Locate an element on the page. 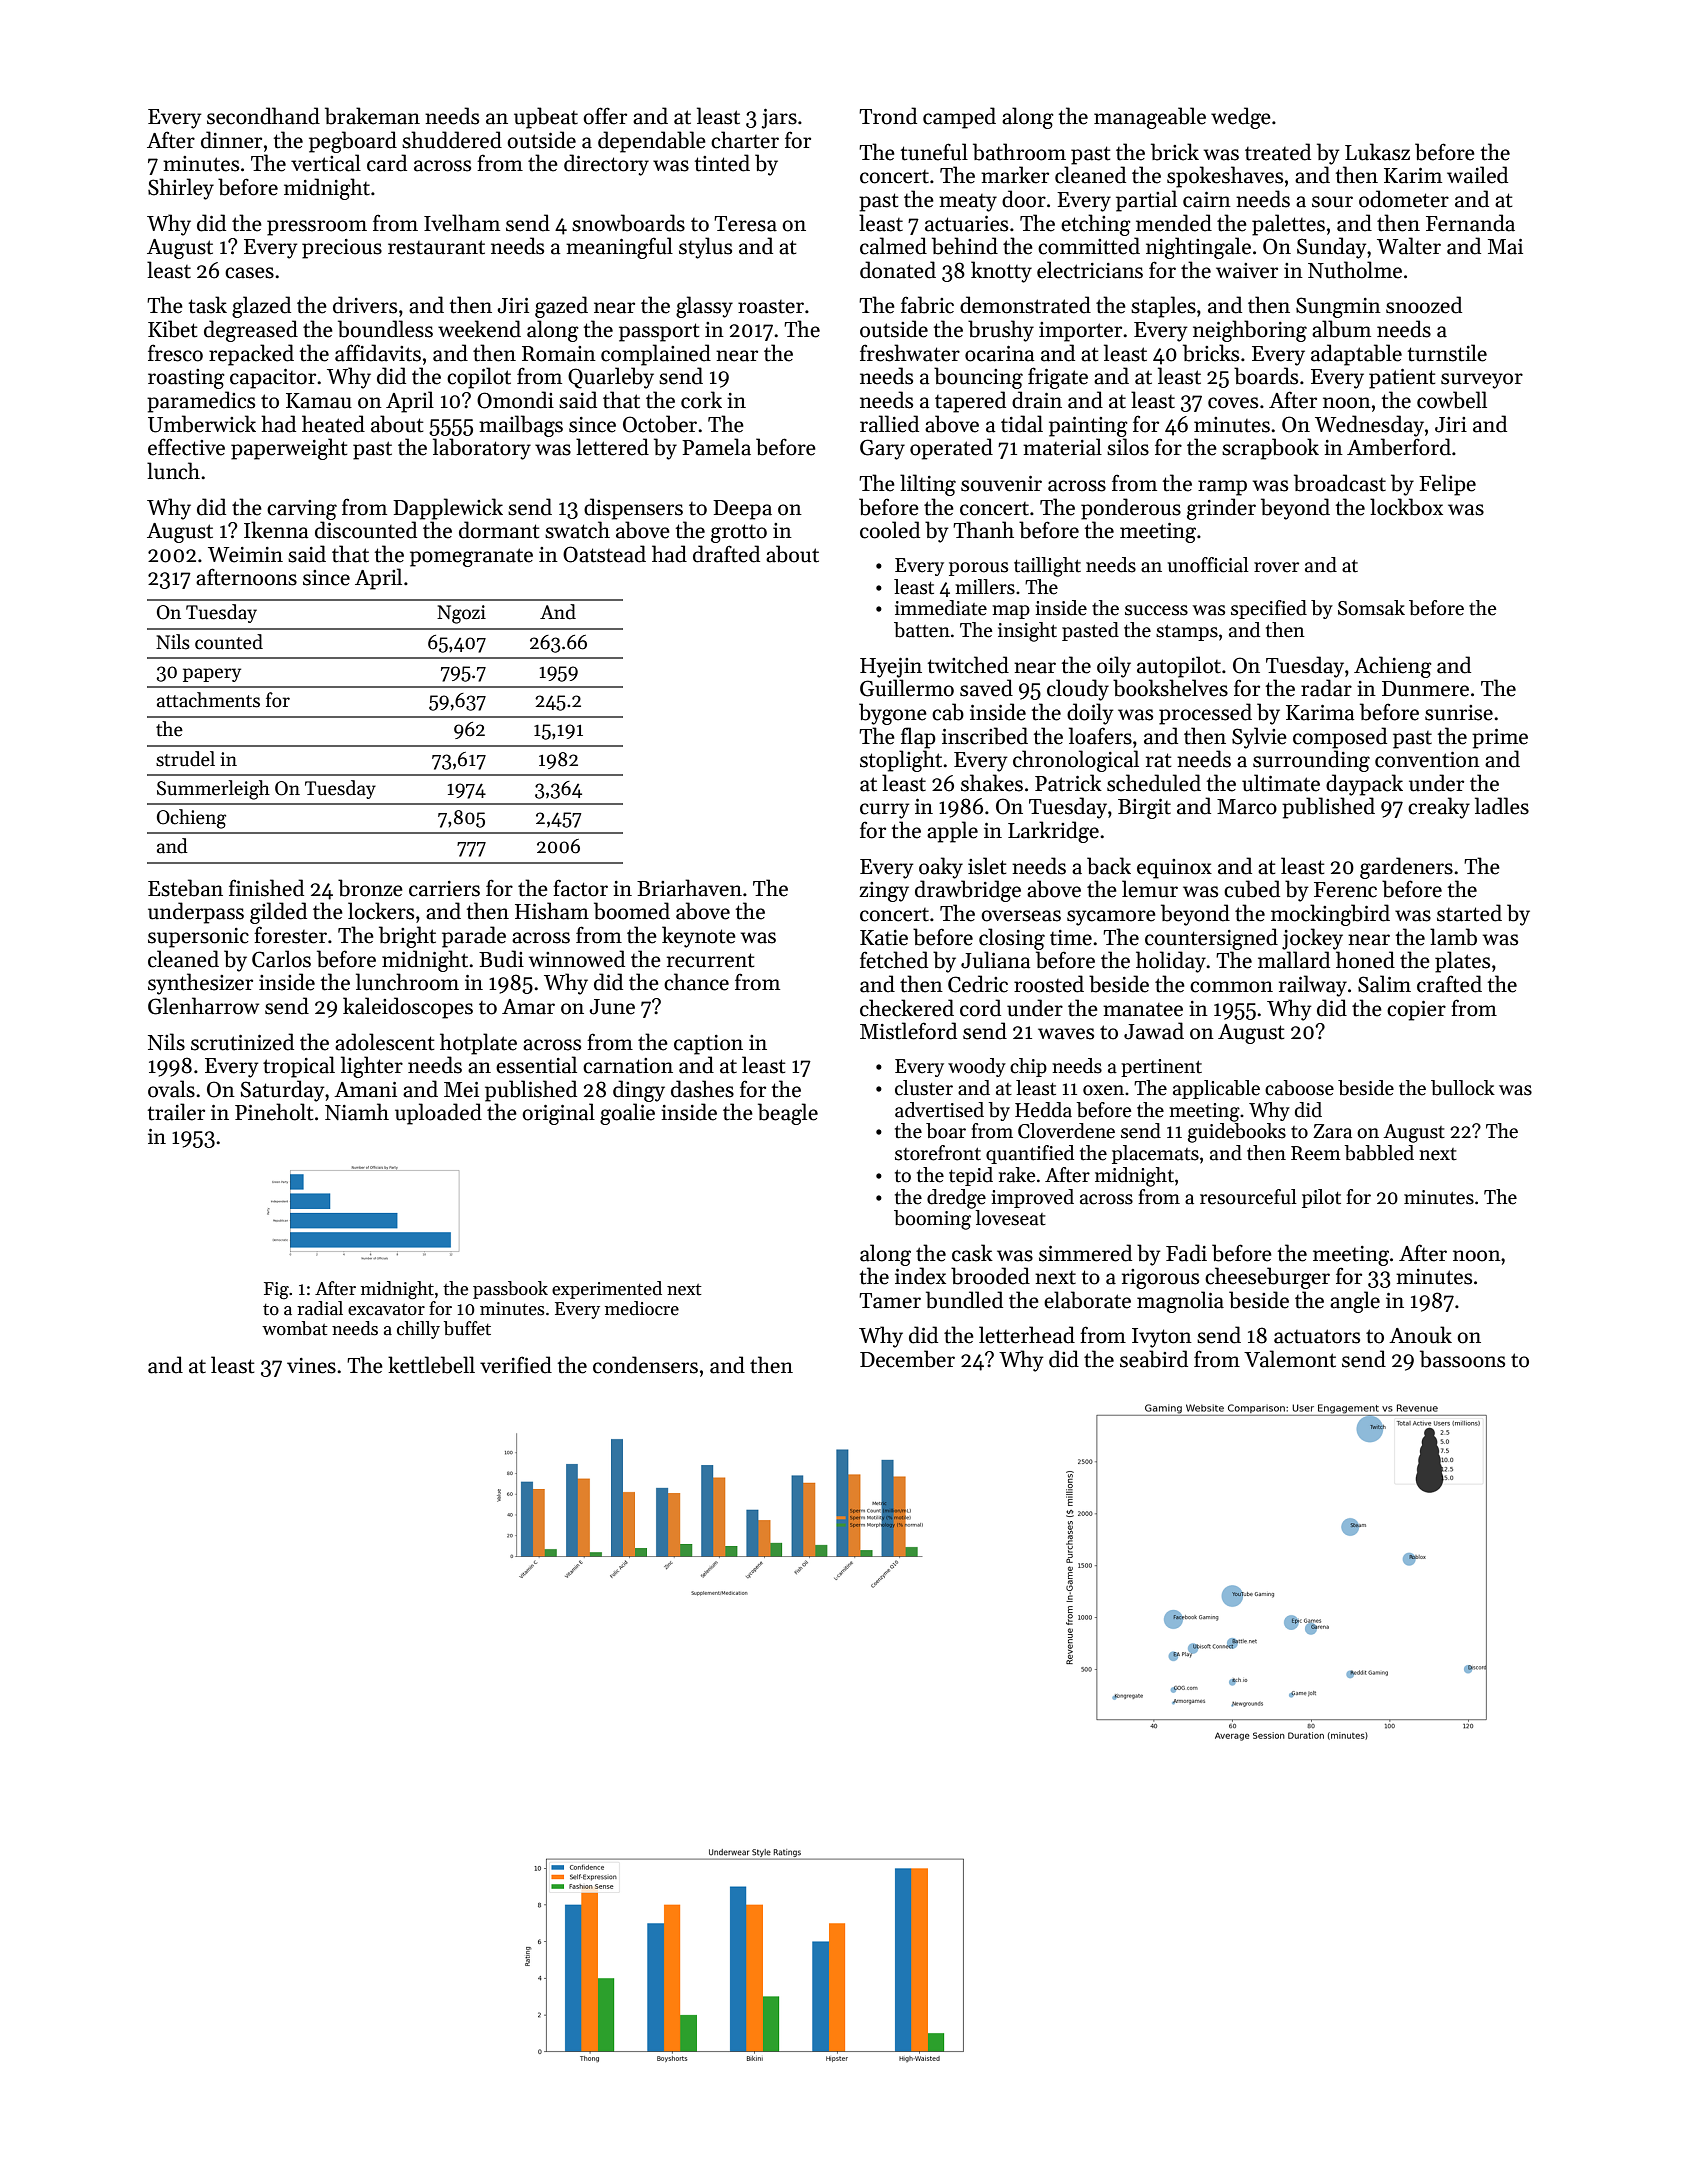 The image size is (1683, 2178). cork is located at coordinates (701, 400).
